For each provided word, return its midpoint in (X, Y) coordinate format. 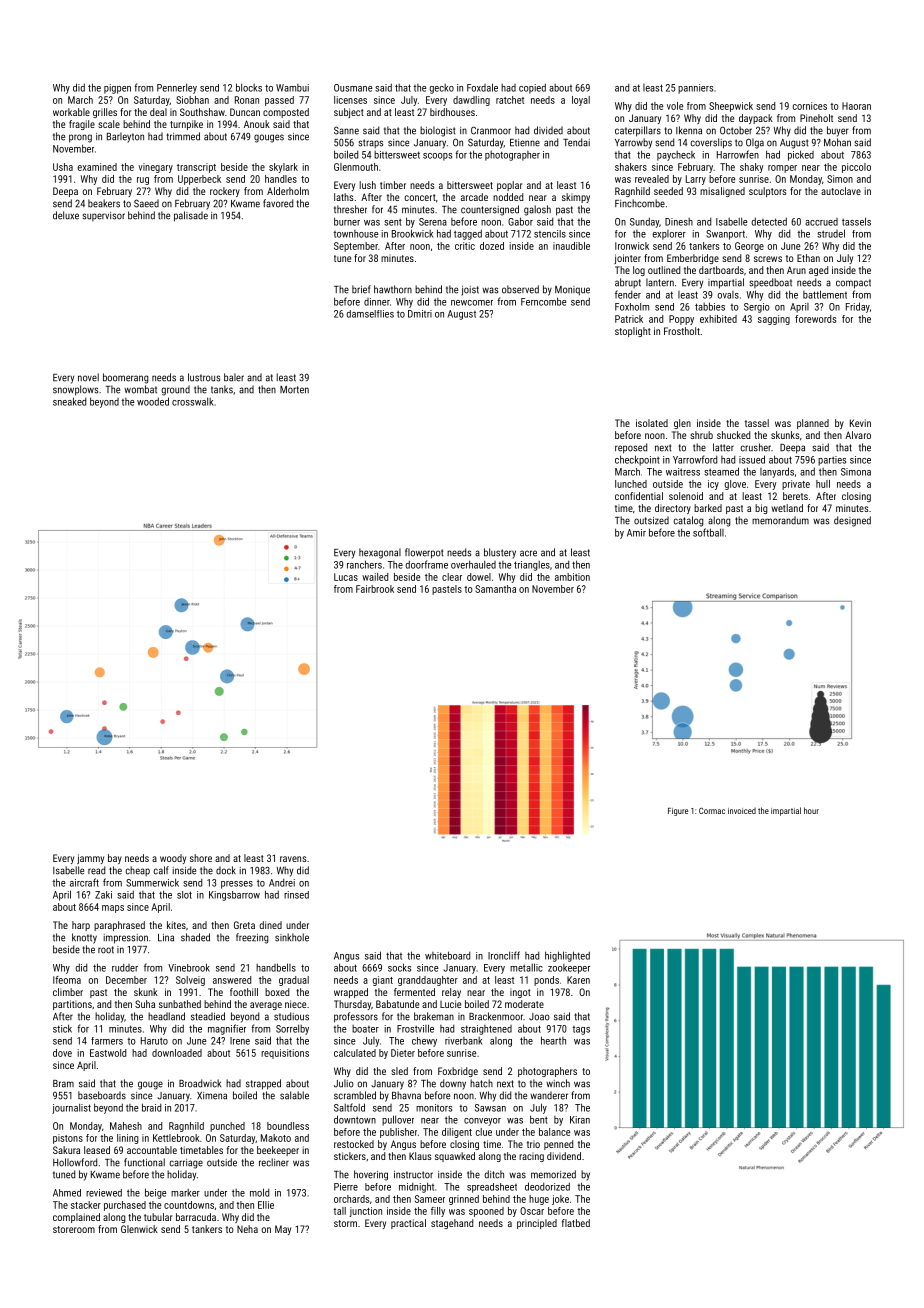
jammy (90, 859)
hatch (481, 1083)
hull (823, 484)
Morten (294, 390)
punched (227, 1127)
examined (97, 167)
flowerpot (424, 553)
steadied (208, 1016)
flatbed (576, 1223)
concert (420, 197)
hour (811, 810)
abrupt (628, 283)
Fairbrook (375, 589)
